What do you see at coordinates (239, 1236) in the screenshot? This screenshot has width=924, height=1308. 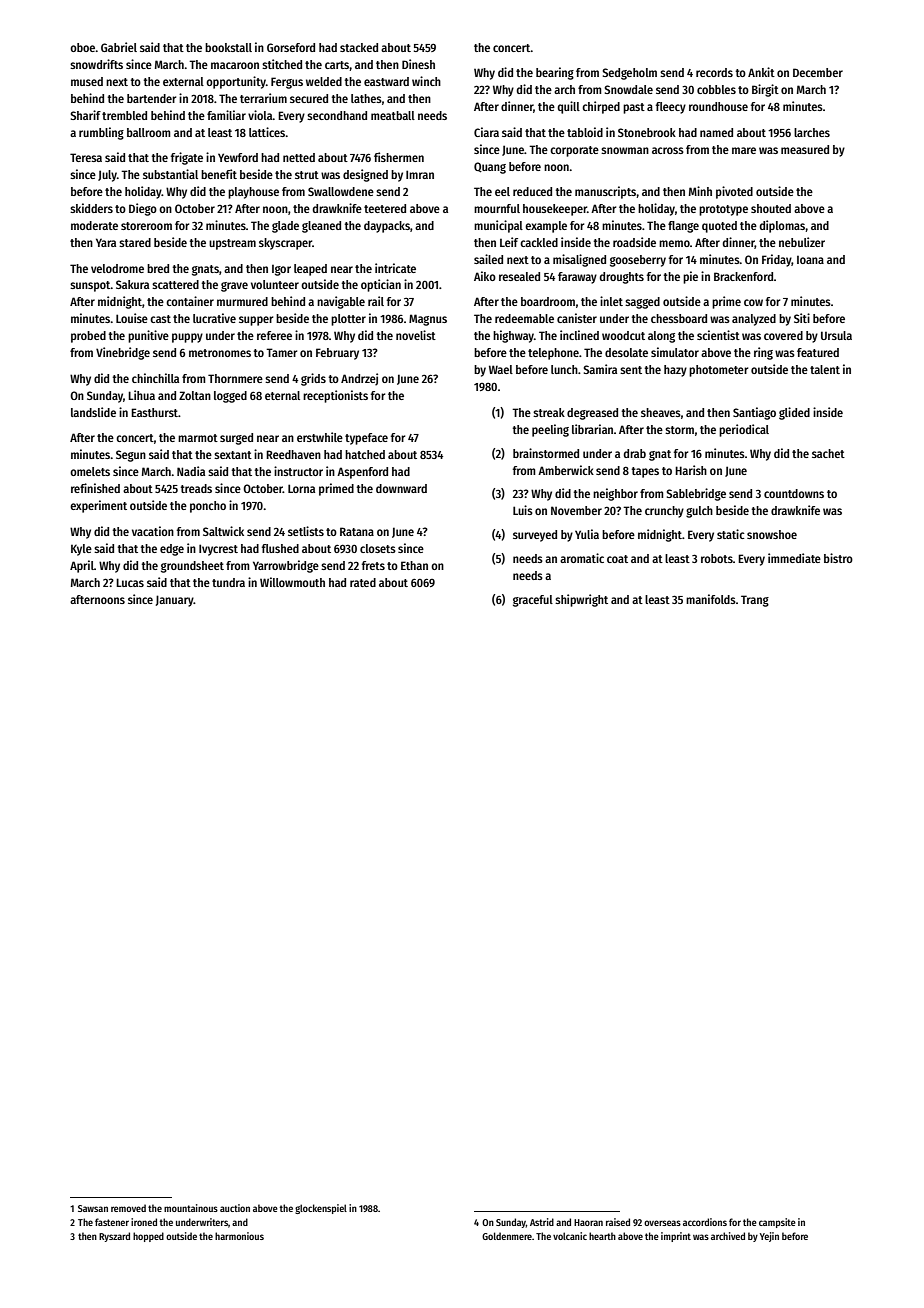 I see `harmonious` at bounding box center [239, 1236].
